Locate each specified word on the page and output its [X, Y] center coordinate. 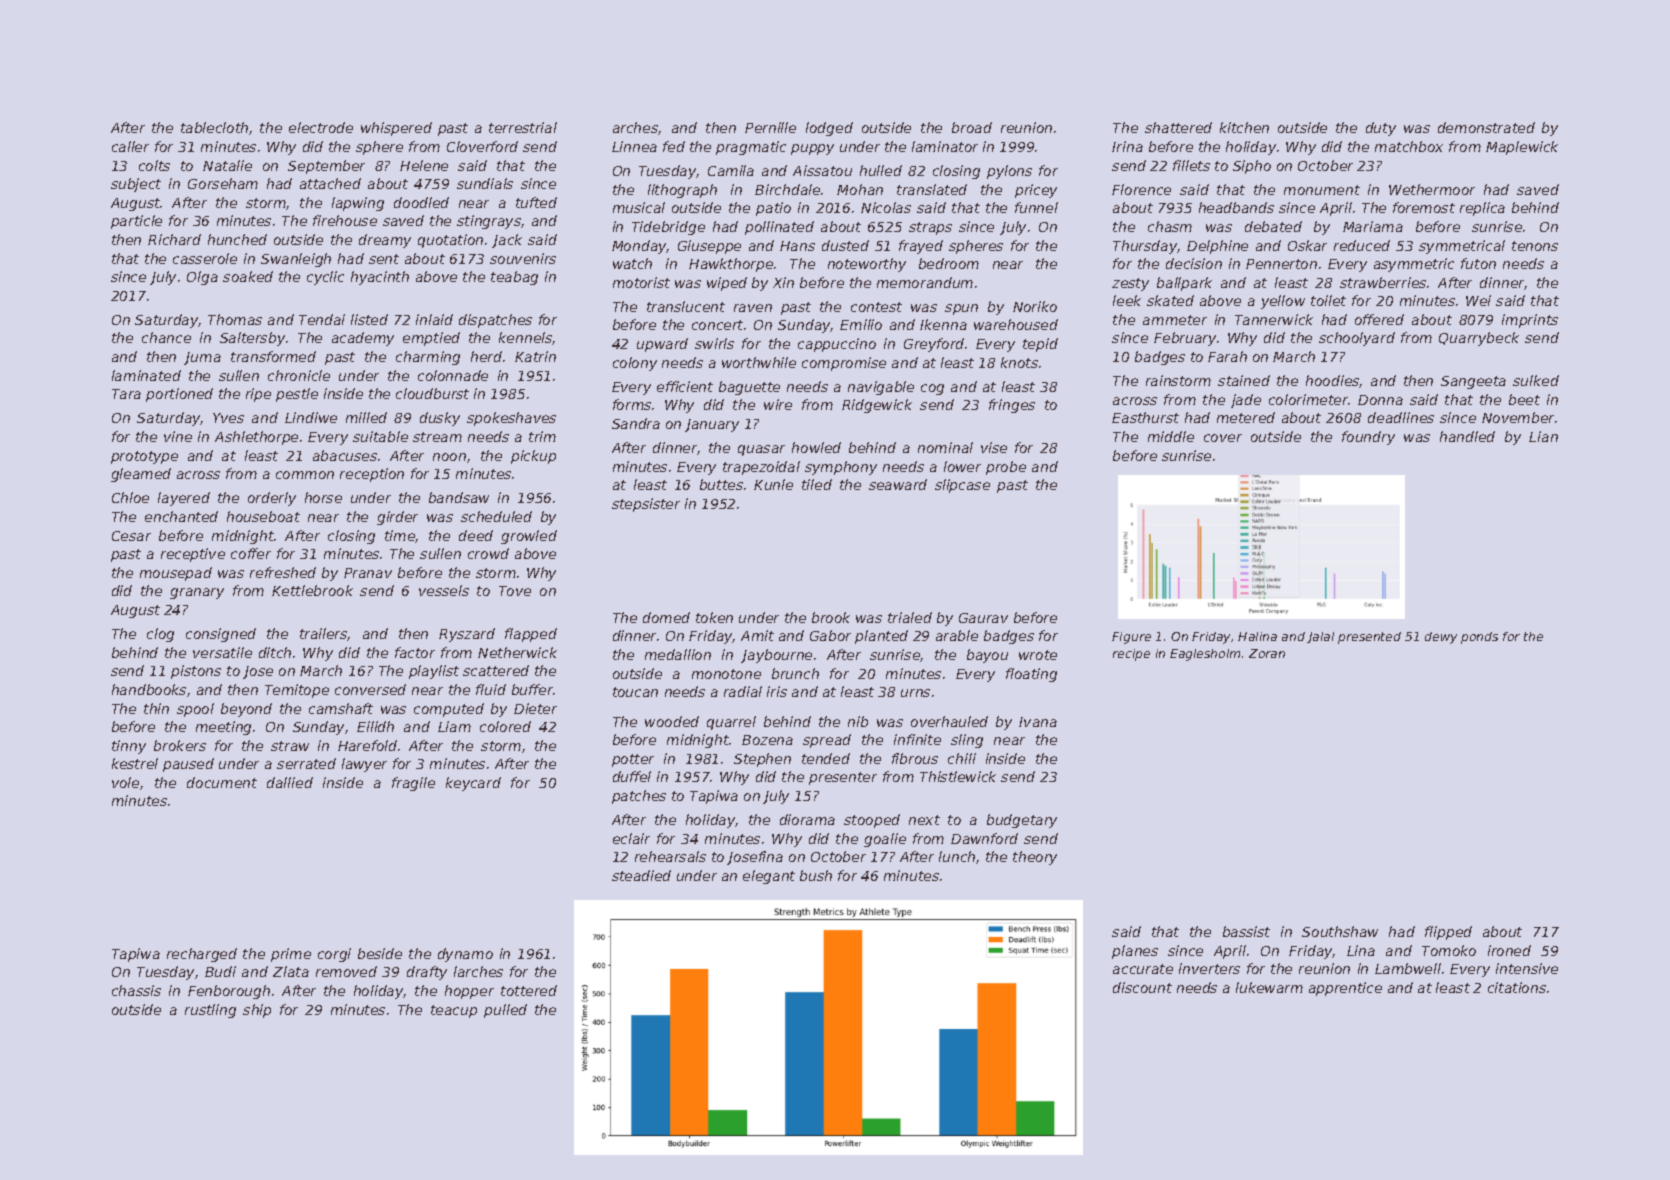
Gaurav [983, 618]
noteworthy [867, 265]
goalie [885, 840]
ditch [275, 652]
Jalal [1320, 637]
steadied [641, 875]
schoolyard [1357, 339]
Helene [424, 165]
